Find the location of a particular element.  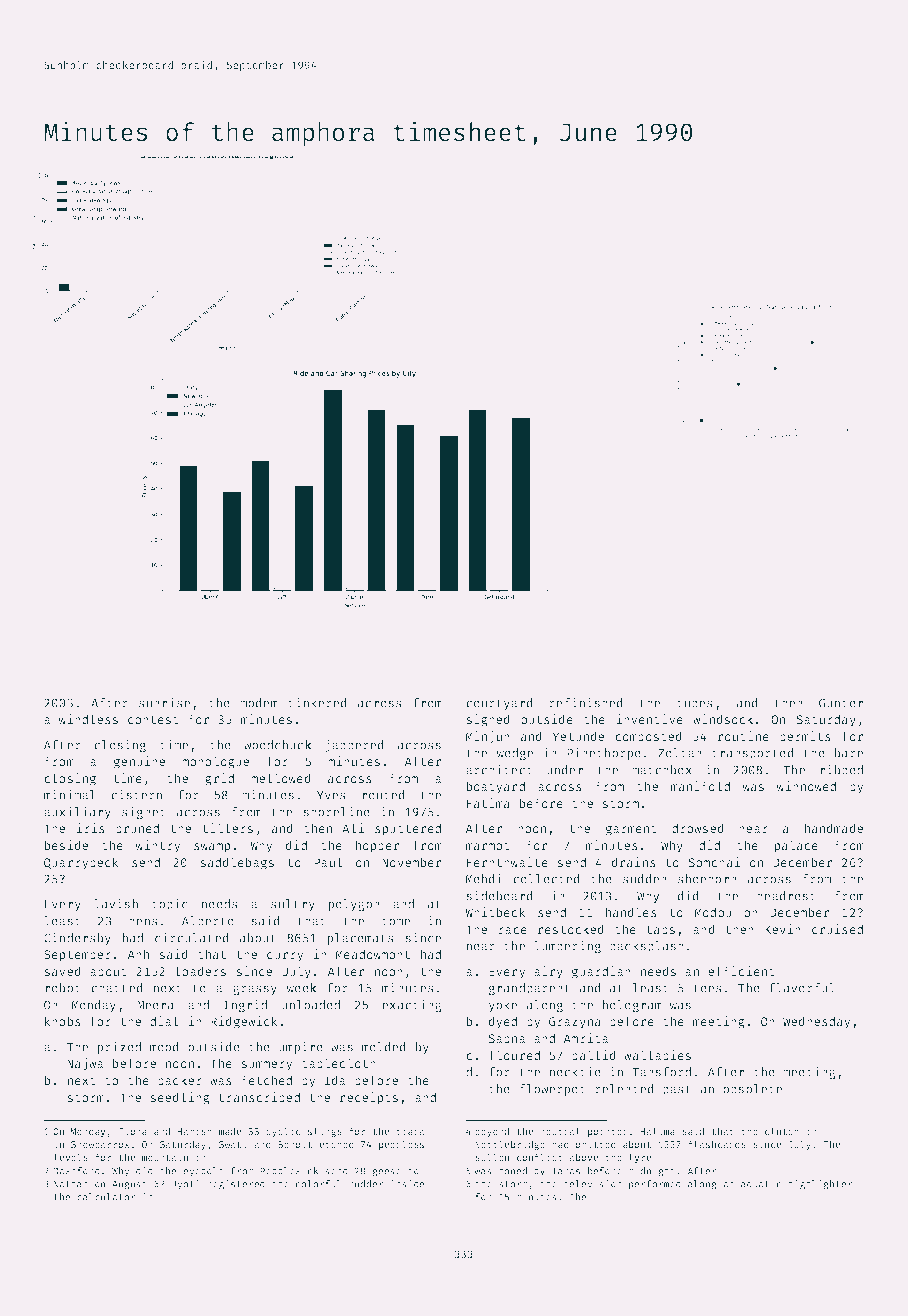

past is located at coordinates (677, 1090).
